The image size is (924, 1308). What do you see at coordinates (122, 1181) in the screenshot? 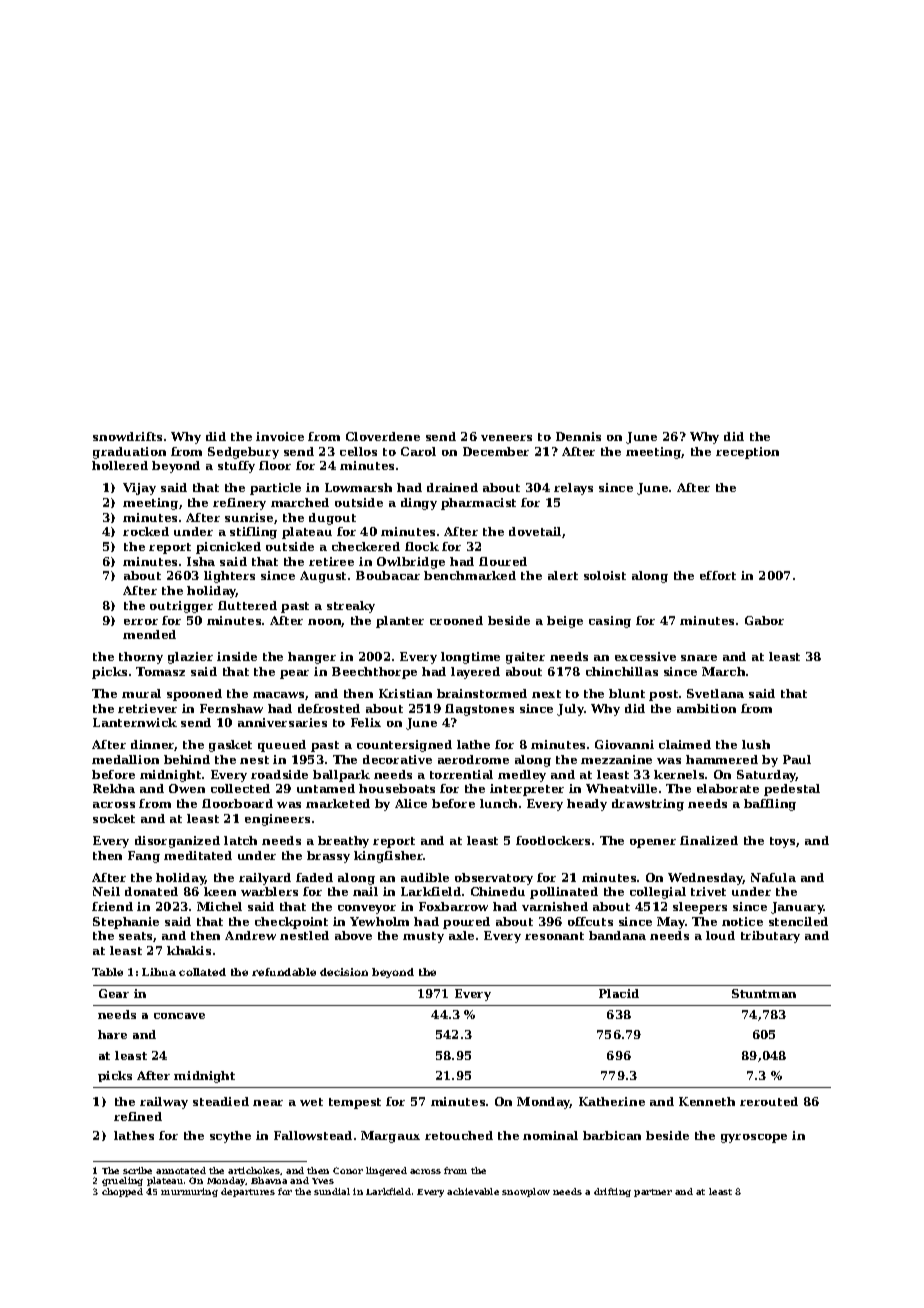
I see `grueling` at bounding box center [122, 1181].
